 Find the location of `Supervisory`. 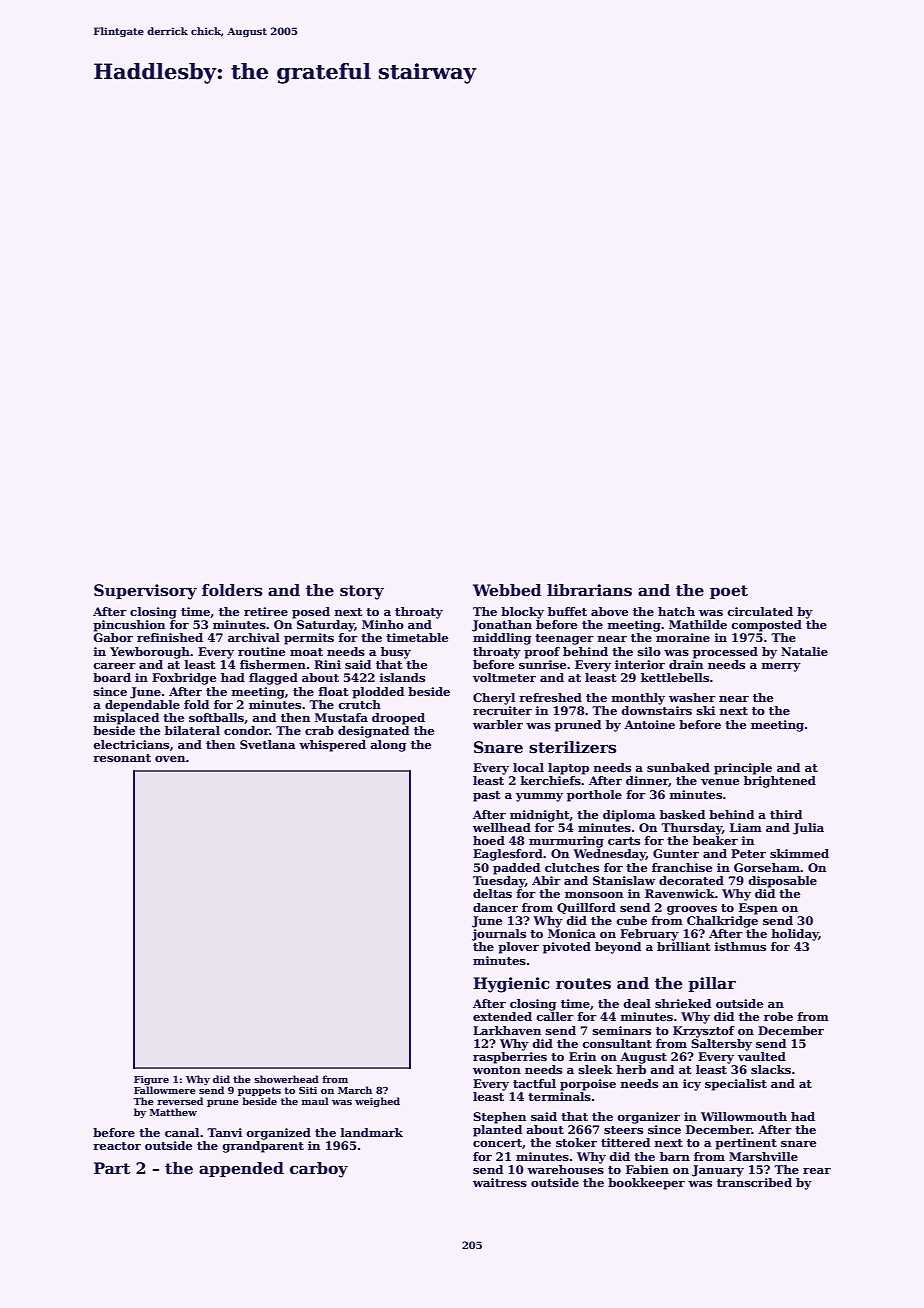

Supervisory is located at coordinates (145, 592).
